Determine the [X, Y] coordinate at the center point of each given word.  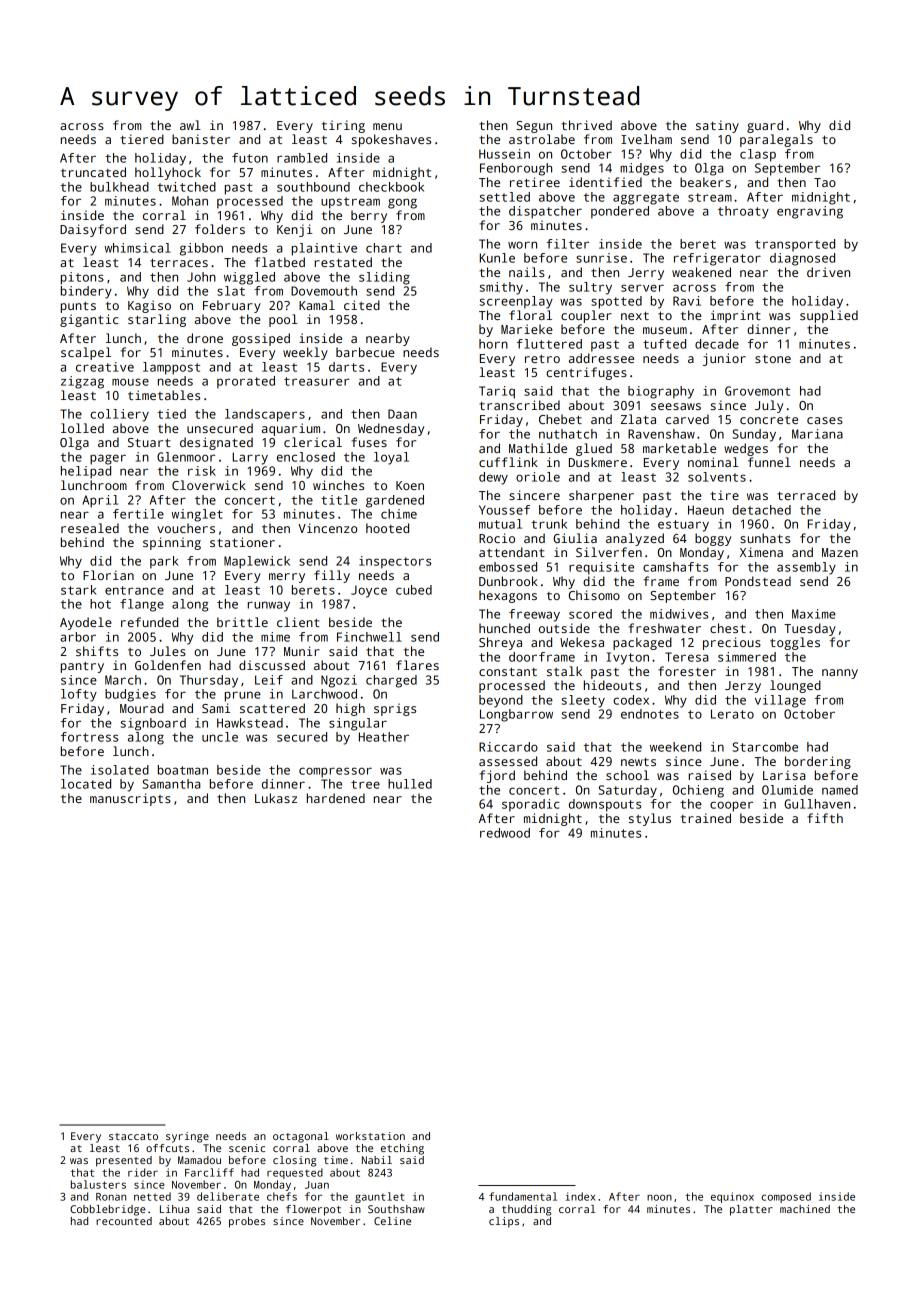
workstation [370, 1136]
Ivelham [646, 139]
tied [172, 414]
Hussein [504, 154]
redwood [505, 833]
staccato [133, 1136]
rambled [302, 158]
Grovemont [757, 391]
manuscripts [130, 799]
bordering [818, 762]
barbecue [365, 352]
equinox [732, 1197]
